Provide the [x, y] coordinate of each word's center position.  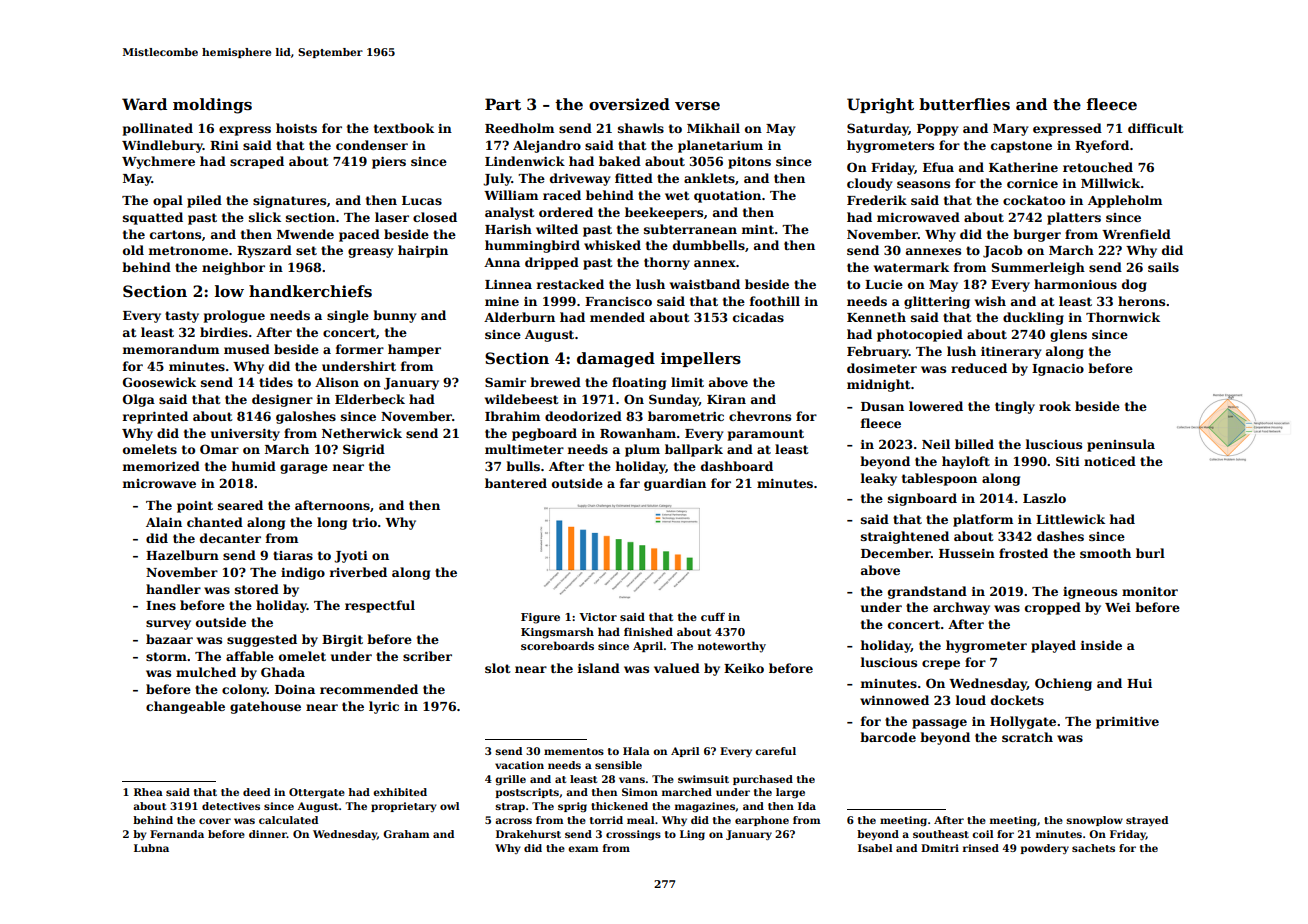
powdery [1044, 849]
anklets [709, 178]
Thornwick [1123, 317]
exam [583, 849]
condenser [372, 145]
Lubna [151, 848]
